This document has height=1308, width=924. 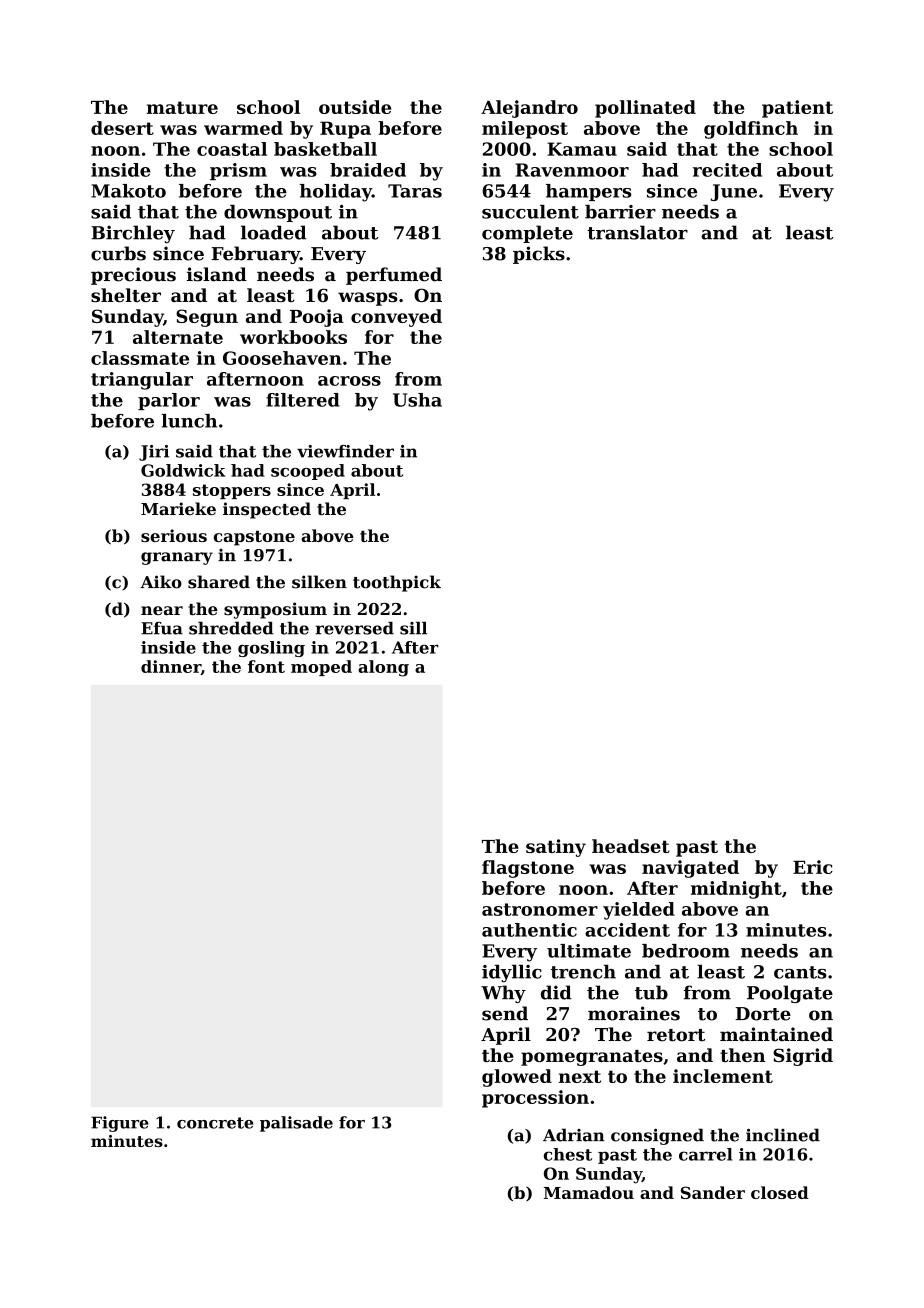 What do you see at coordinates (383, 668) in the document?
I see `along` at bounding box center [383, 668].
